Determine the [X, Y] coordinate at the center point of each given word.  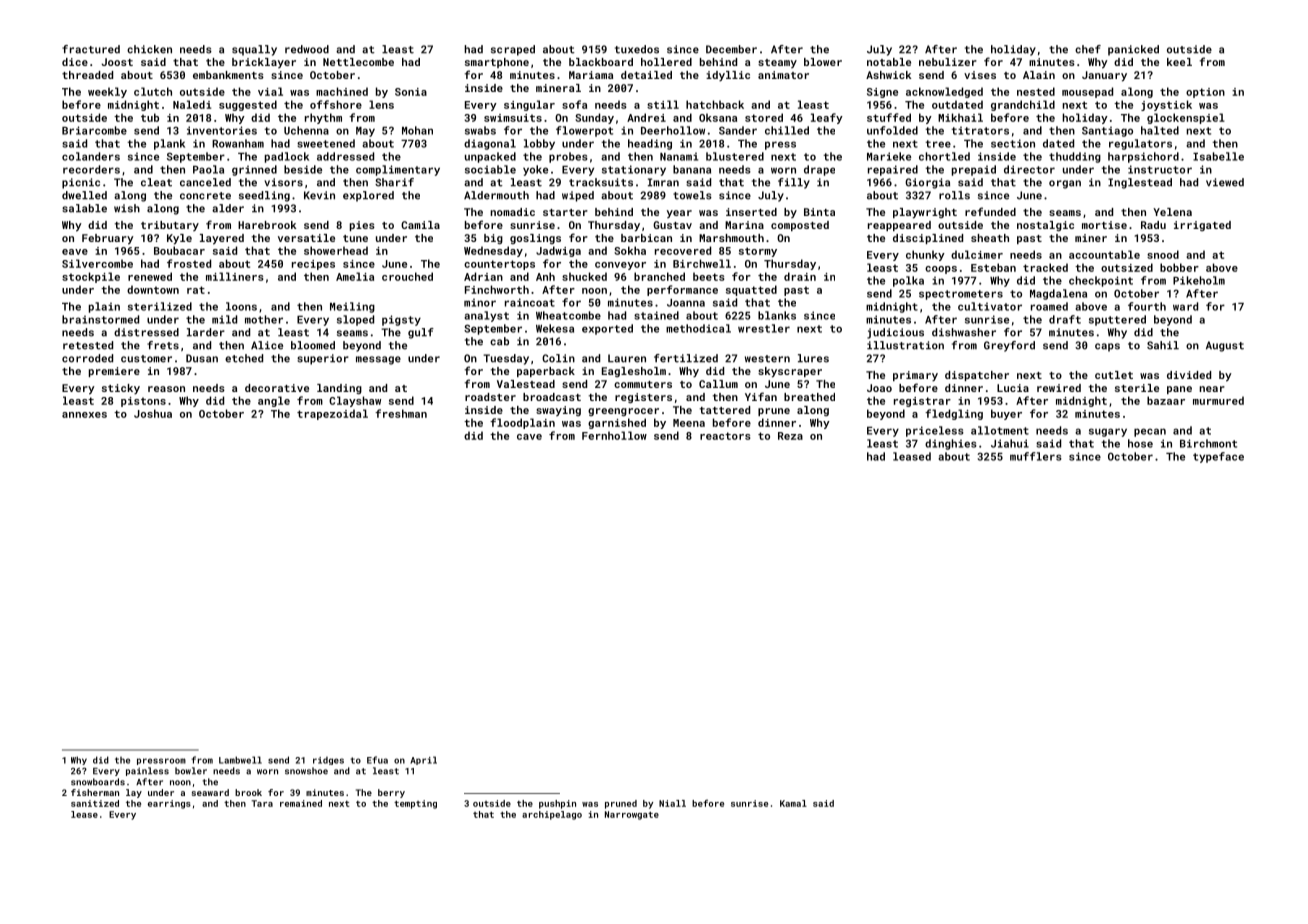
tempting [415, 804]
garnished [617, 423]
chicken [149, 49]
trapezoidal [332, 414]
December [731, 49]
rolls [954, 195]
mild [224, 319]
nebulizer [948, 62]
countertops [499, 265]
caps [1107, 347]
